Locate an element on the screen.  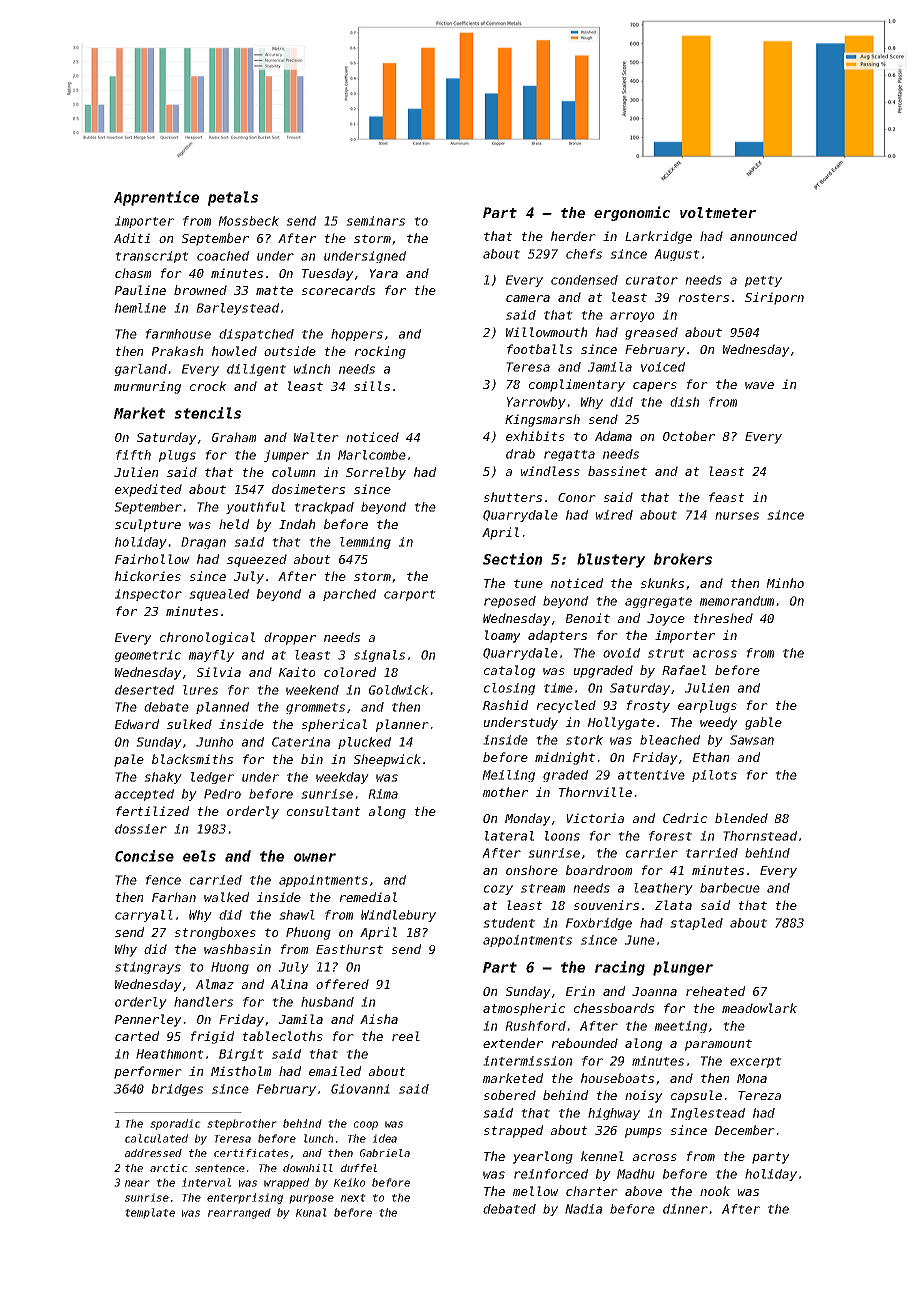
frosty is located at coordinates (648, 706).
